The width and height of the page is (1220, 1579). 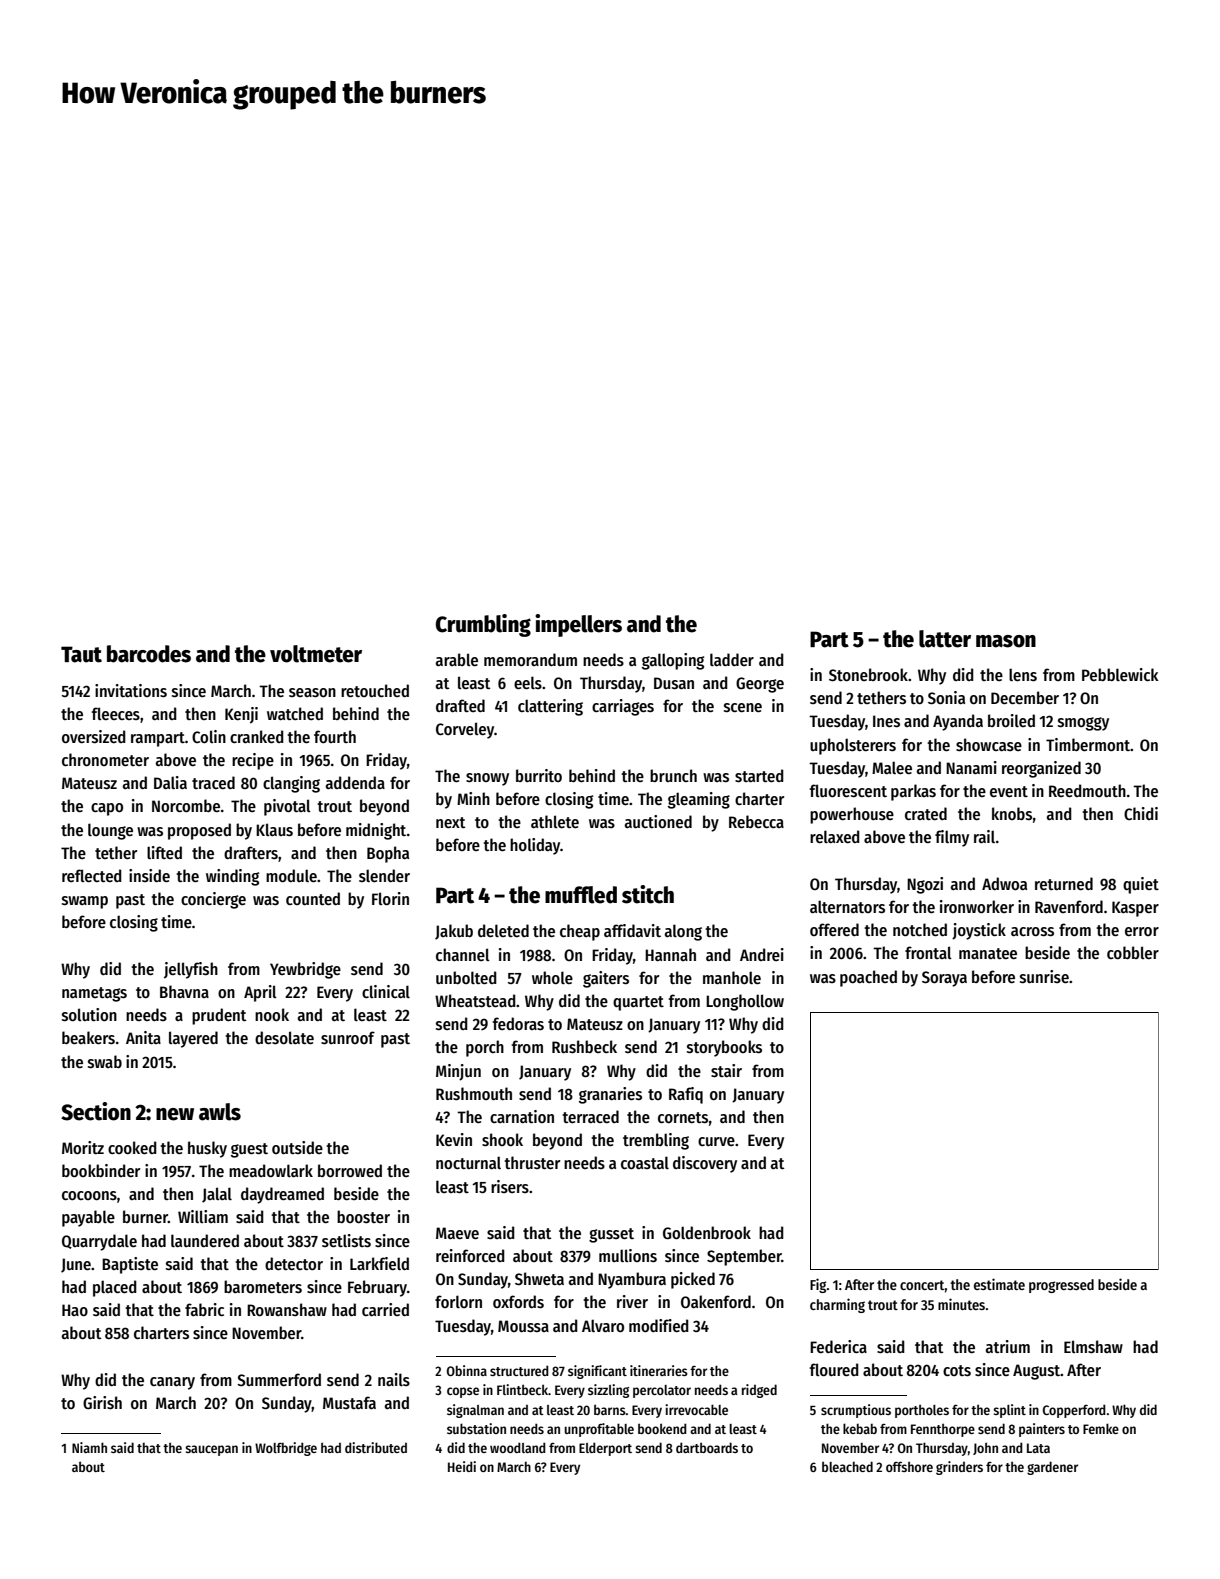 What do you see at coordinates (909, 1466) in the page?
I see `offshore` at bounding box center [909, 1466].
